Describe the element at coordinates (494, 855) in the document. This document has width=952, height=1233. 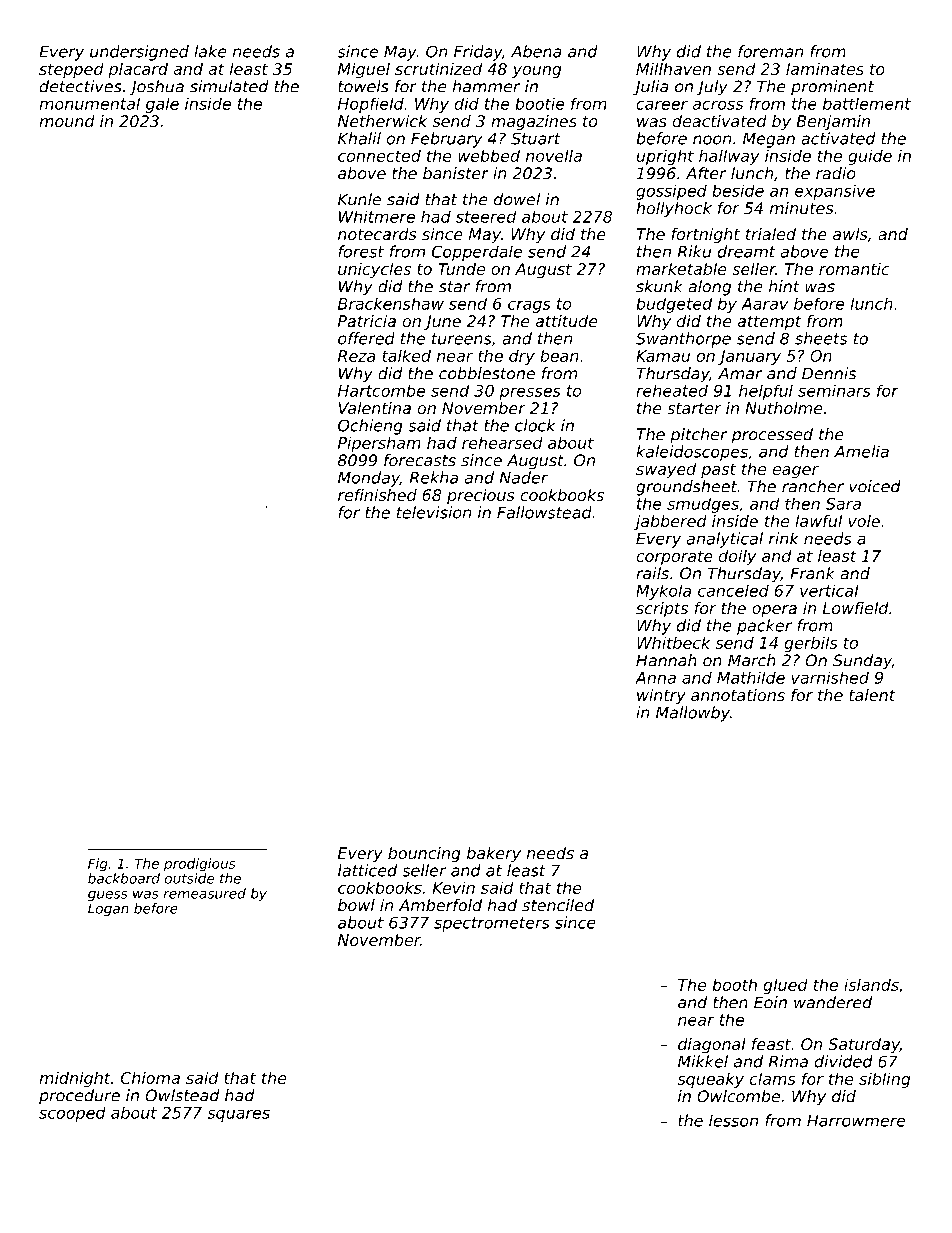
I see `bakery` at that location.
